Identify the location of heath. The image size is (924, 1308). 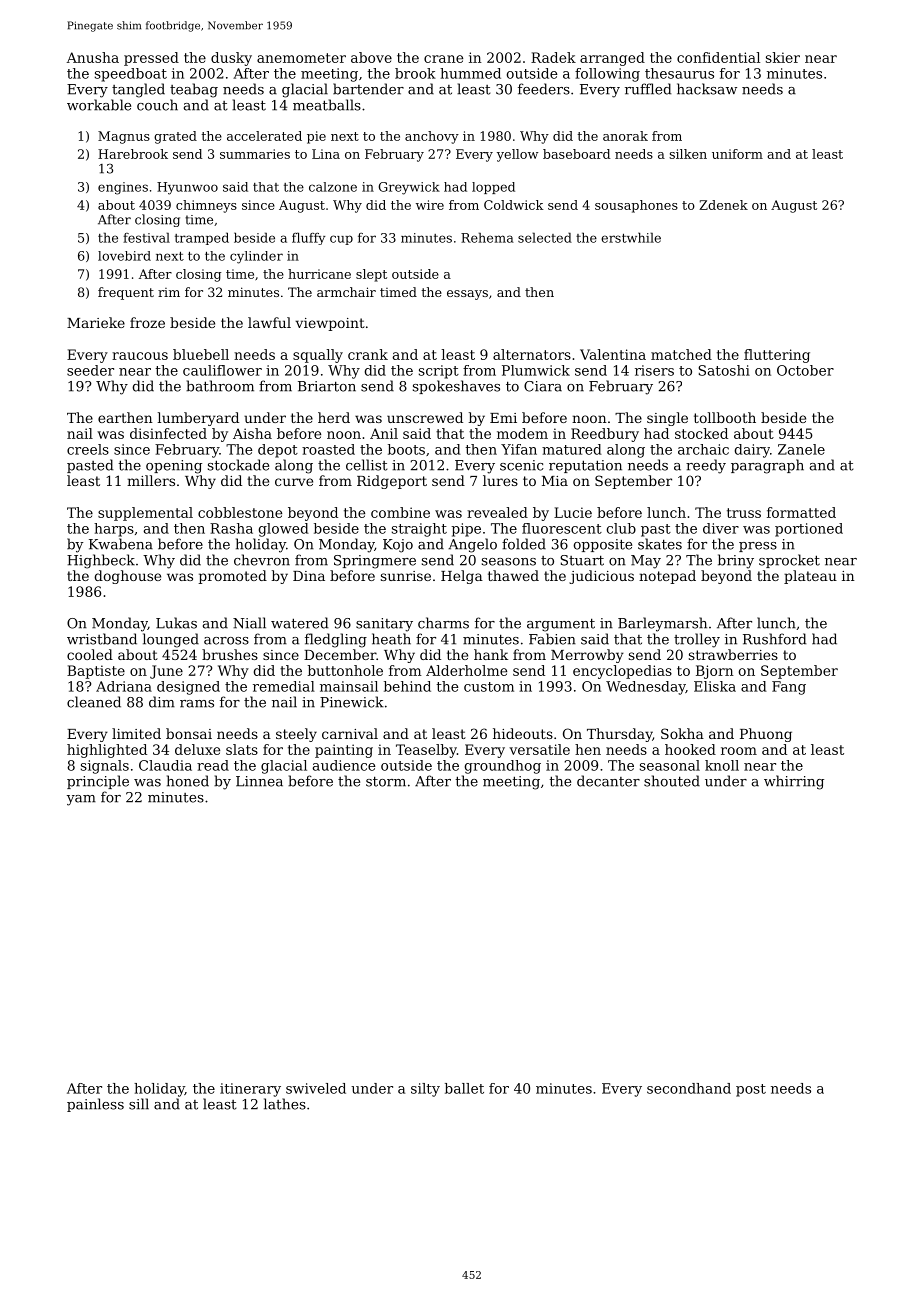
(391, 639).
